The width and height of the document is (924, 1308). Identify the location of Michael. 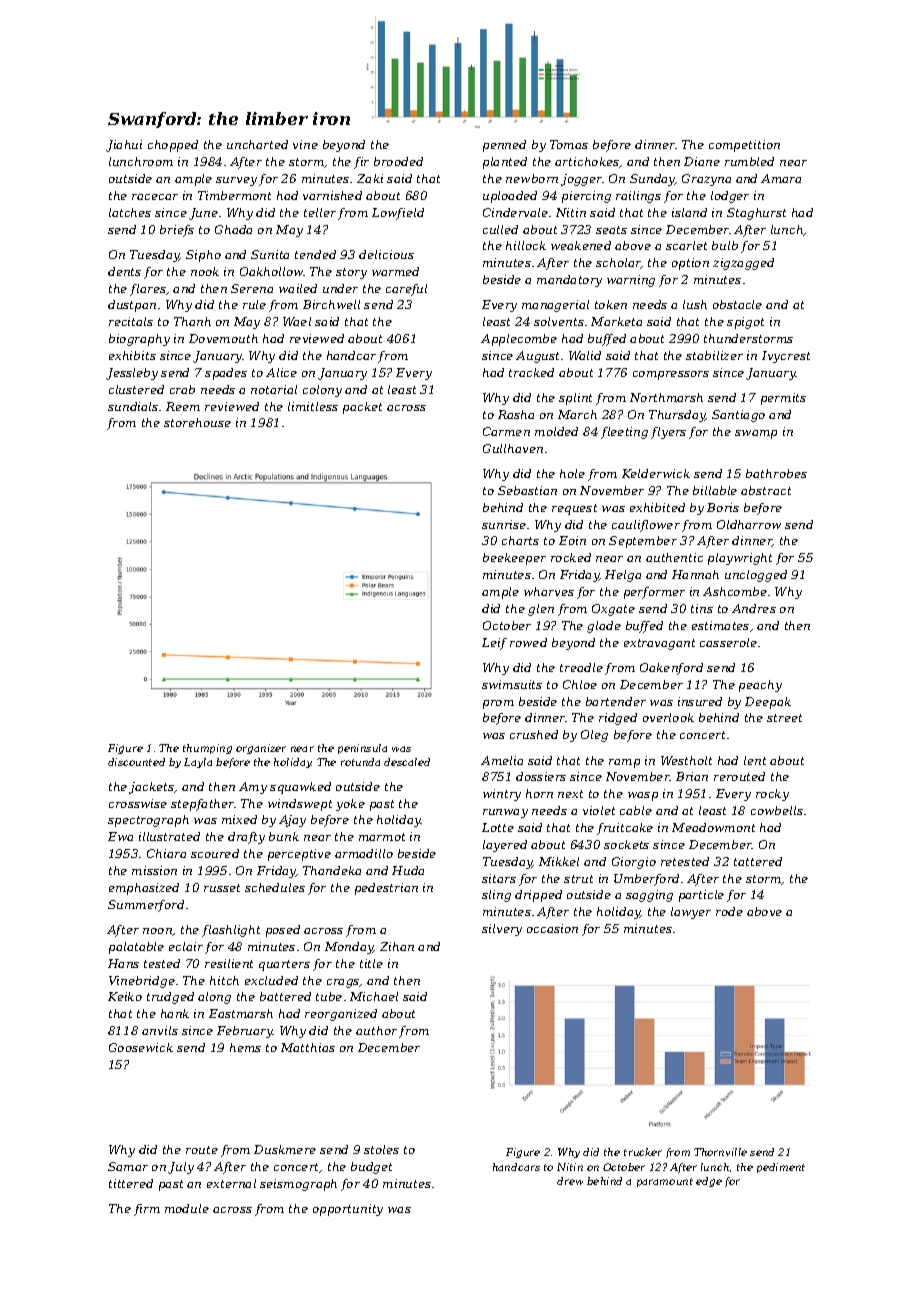
(374, 996).
